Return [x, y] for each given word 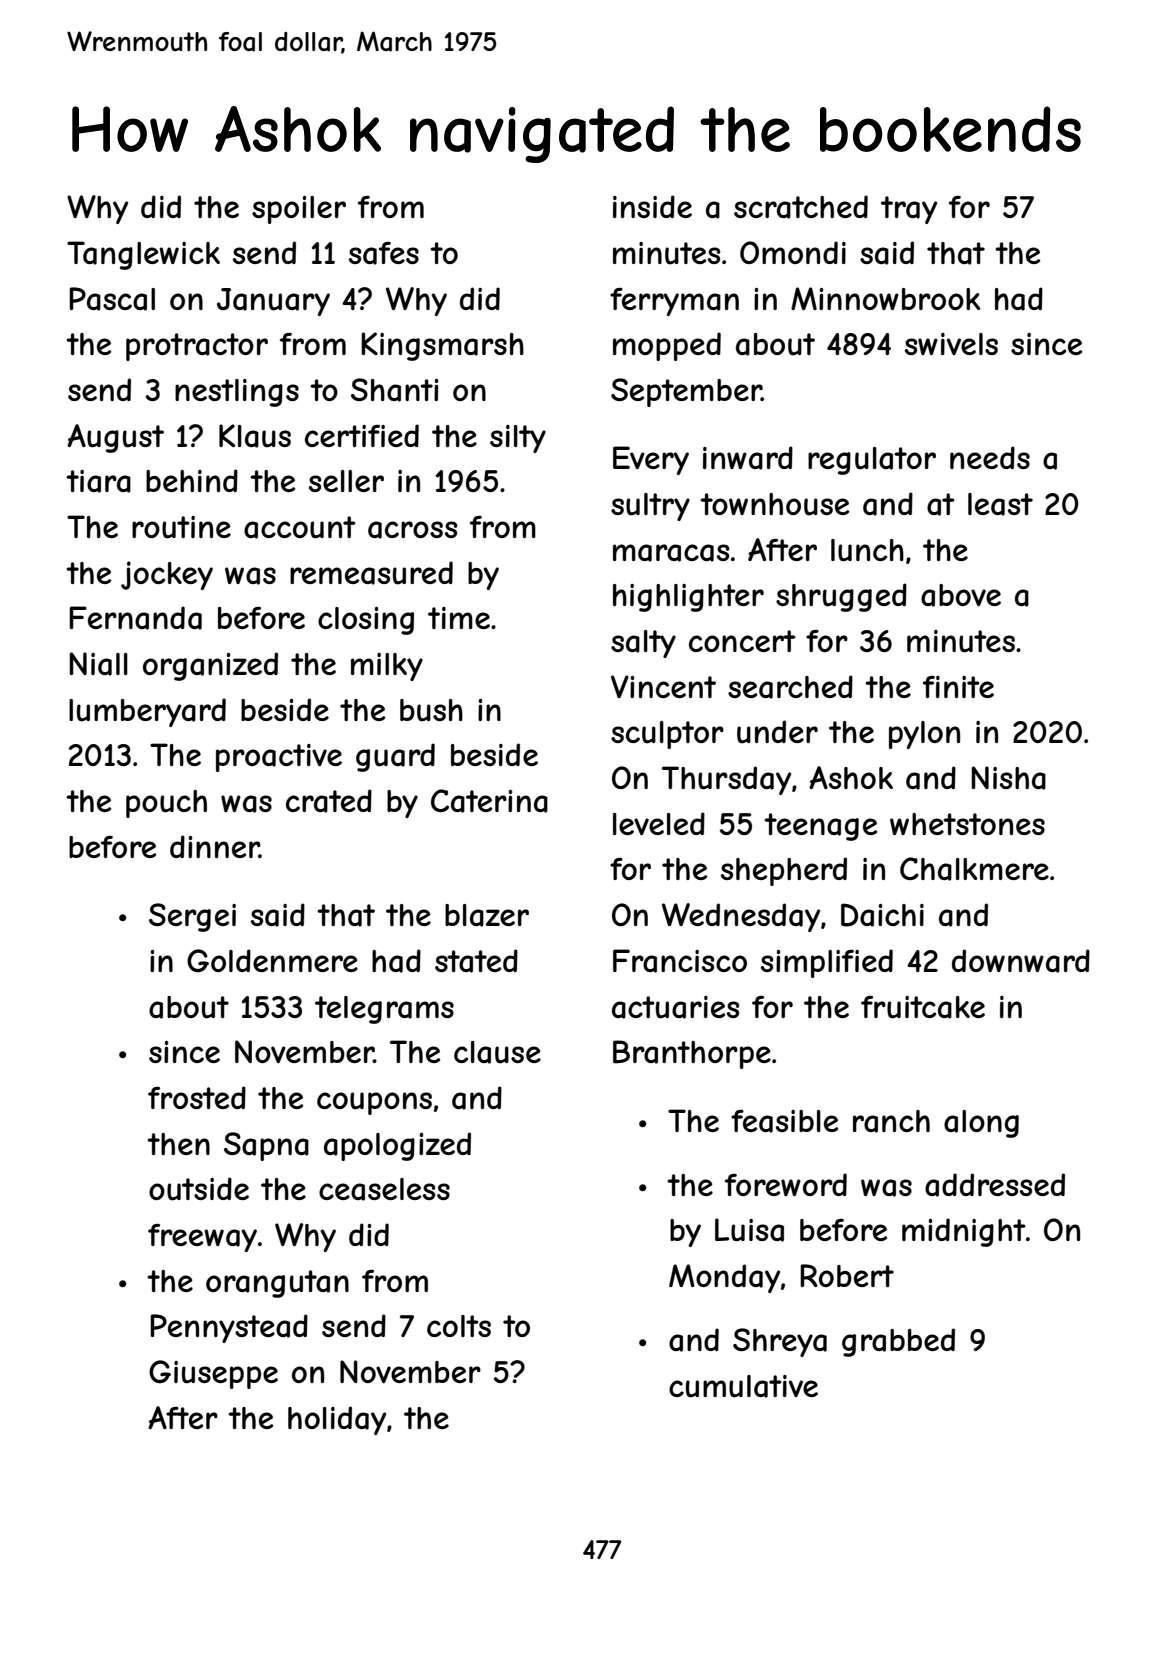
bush [431, 710]
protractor [197, 347]
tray [909, 210]
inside [652, 206]
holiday [337, 1420]
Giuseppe [213, 1374]
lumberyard [147, 712]
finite [958, 687]
